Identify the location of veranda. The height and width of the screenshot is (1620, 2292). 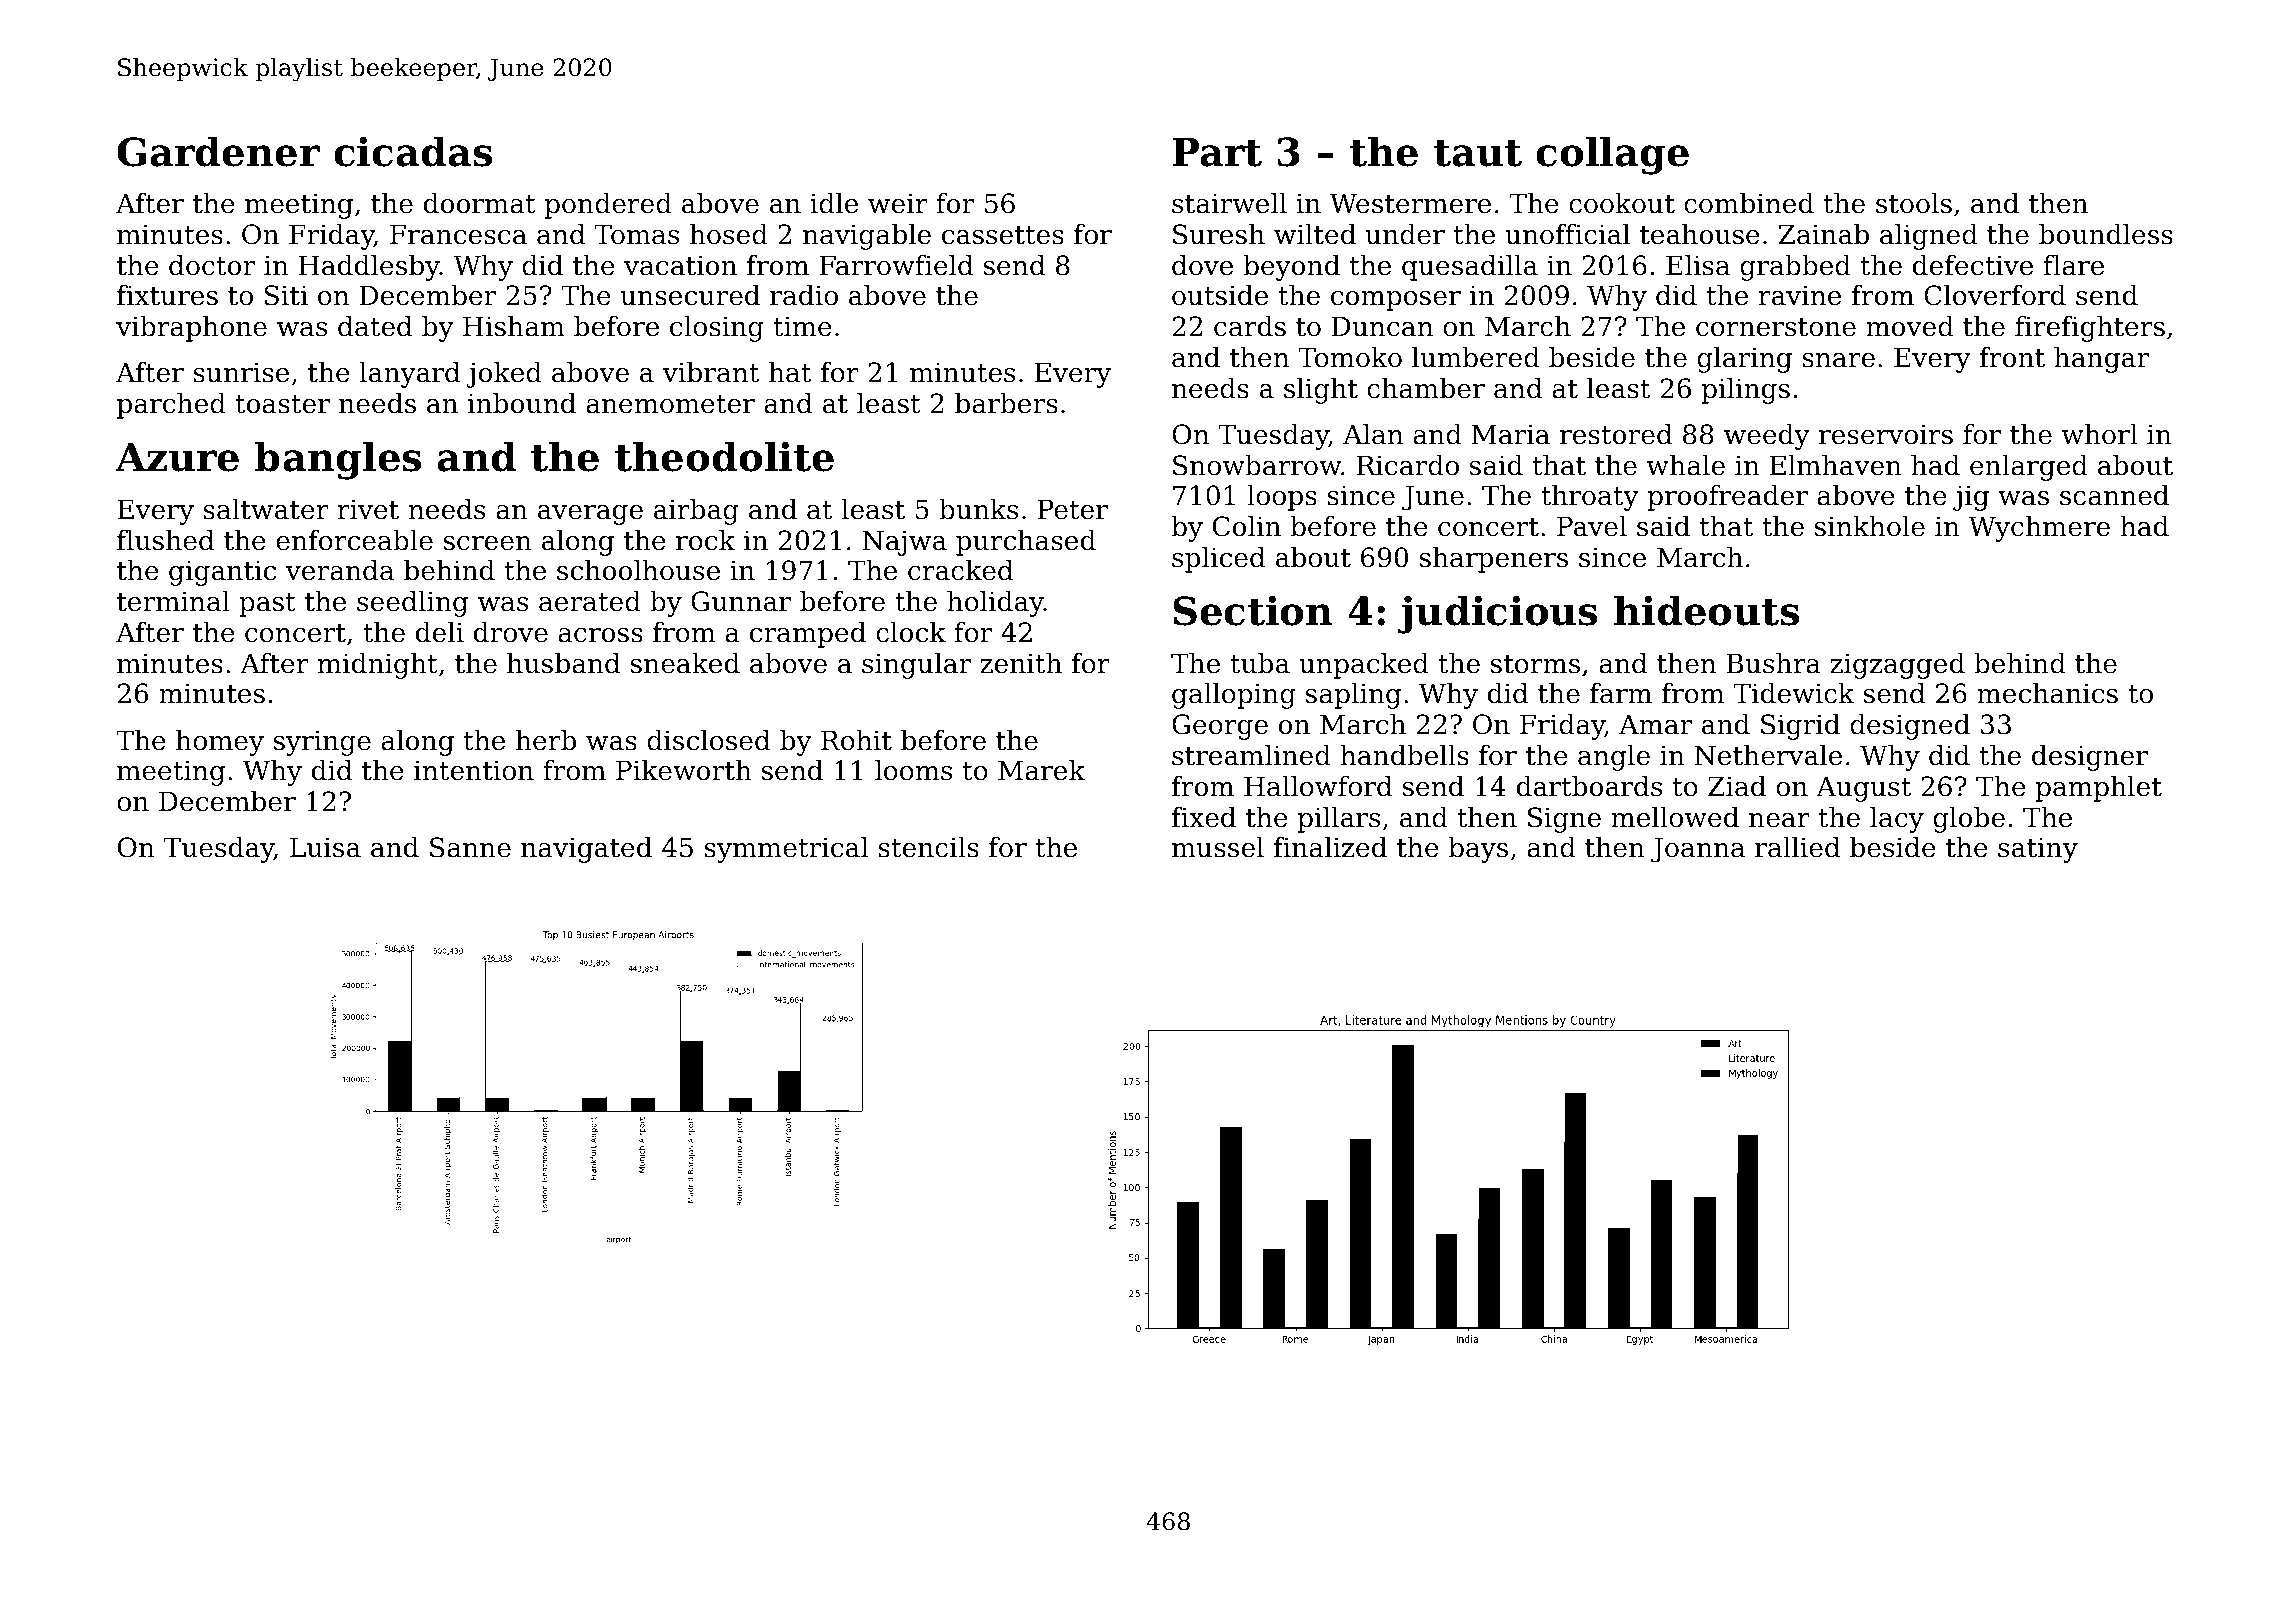
(339, 570).
